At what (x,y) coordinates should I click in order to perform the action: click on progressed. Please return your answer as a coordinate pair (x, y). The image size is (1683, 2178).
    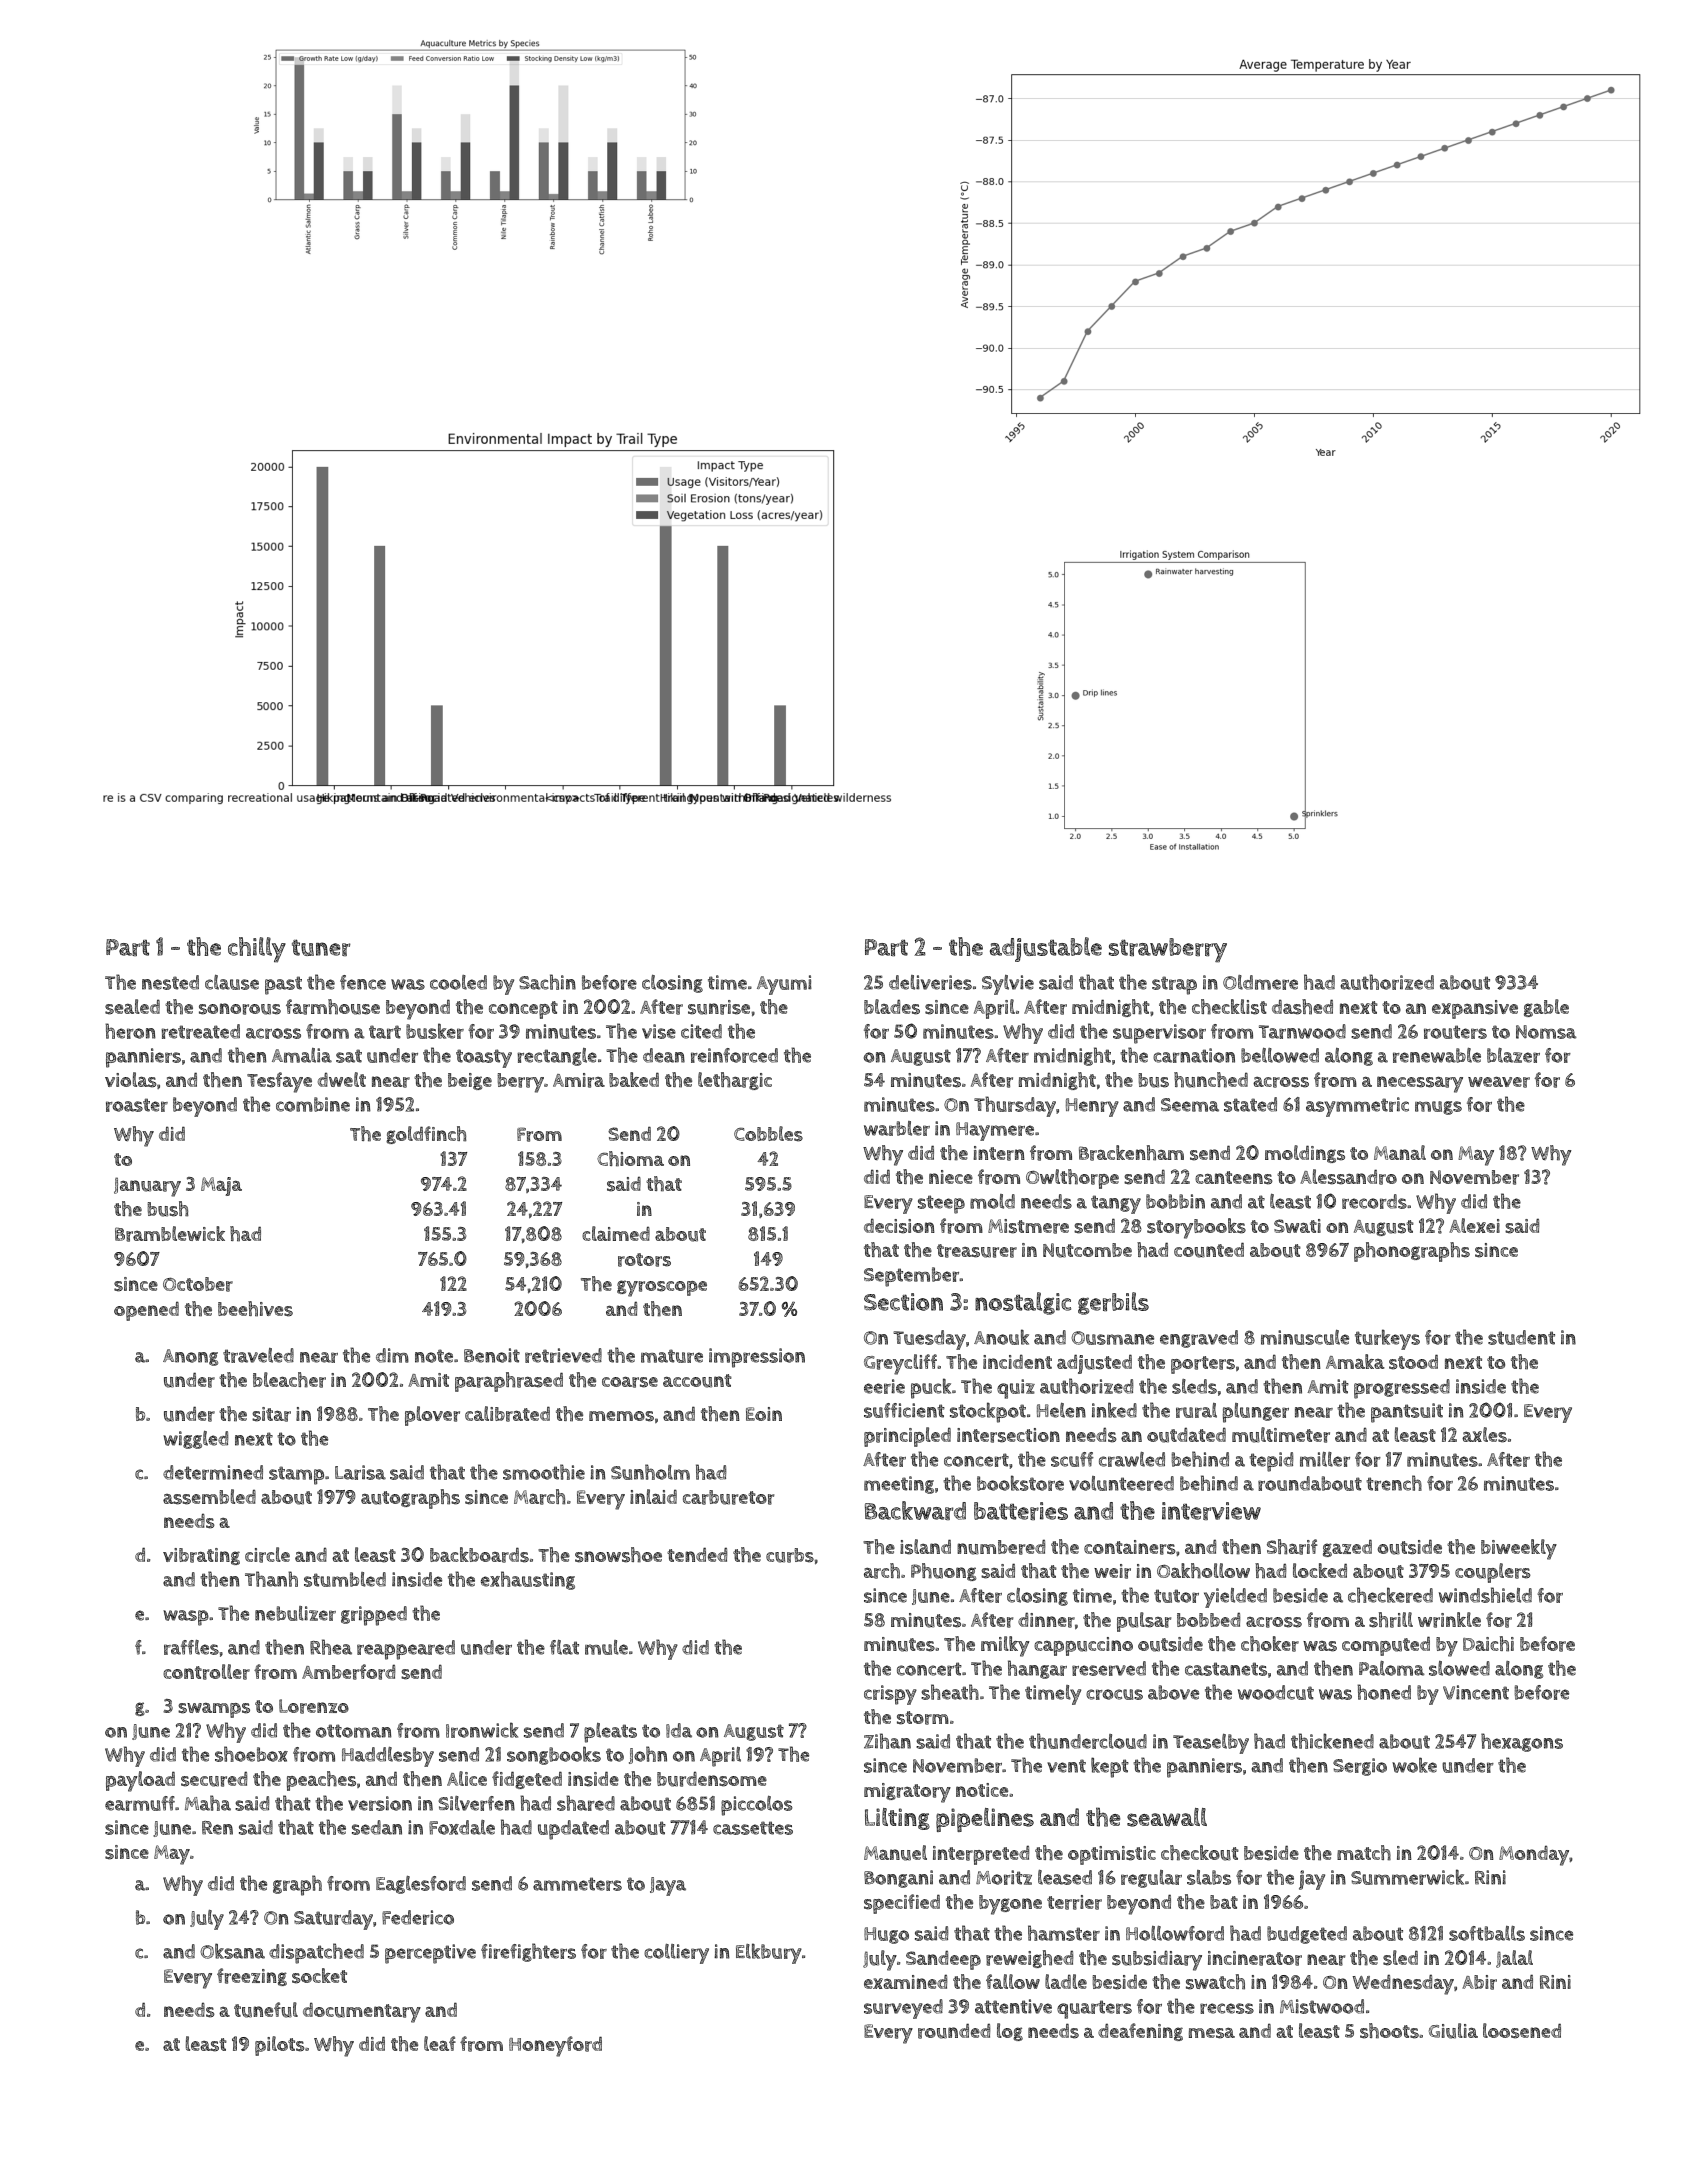
    Looking at the image, I should click on (1402, 1389).
